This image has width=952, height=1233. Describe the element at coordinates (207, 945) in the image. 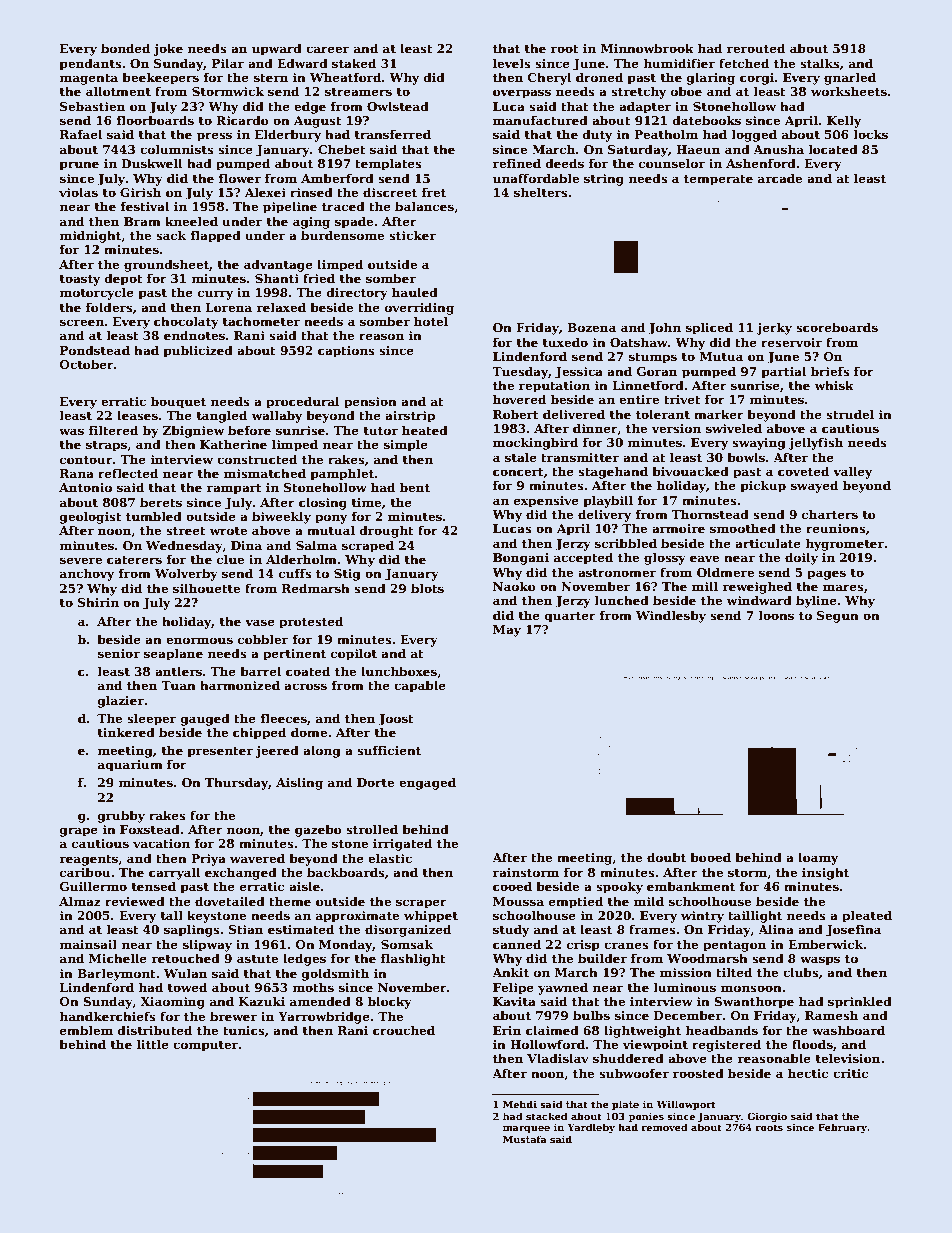

I see `slipway` at that location.
